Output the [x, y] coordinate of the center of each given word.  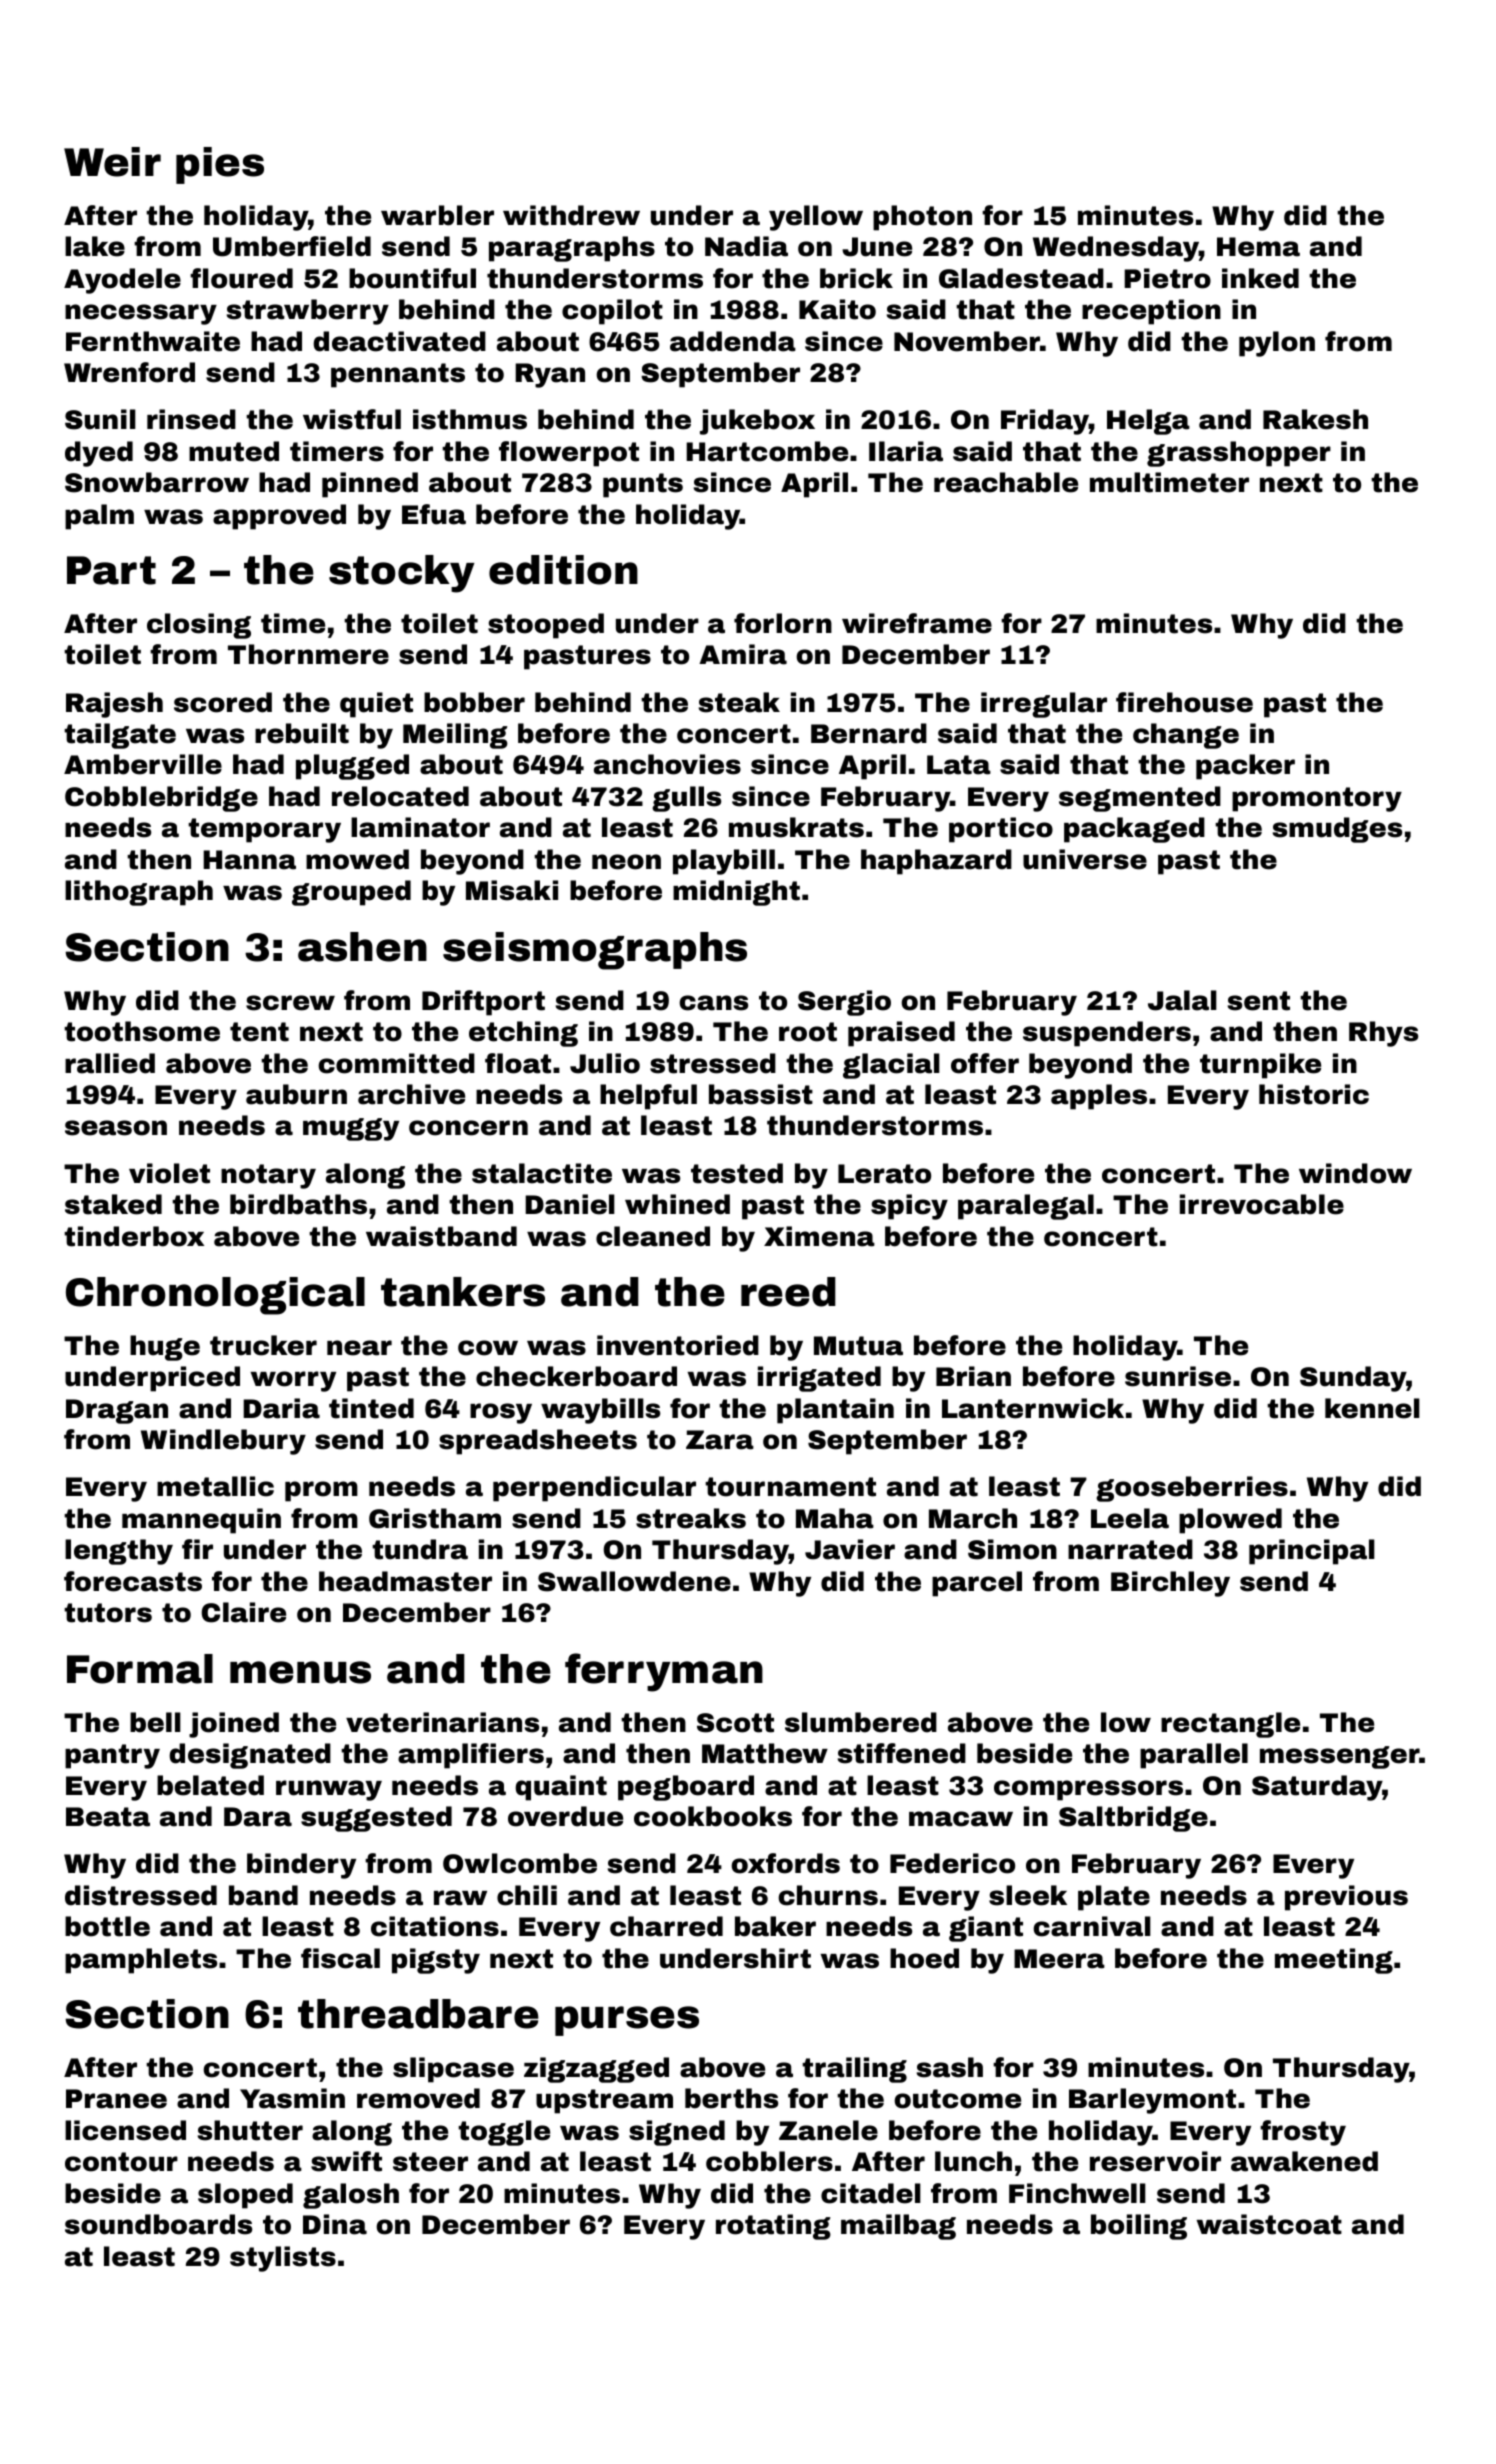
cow [488, 1348]
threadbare [418, 2014]
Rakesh [1315, 419]
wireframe [917, 623]
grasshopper [1239, 454]
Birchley [1170, 1584]
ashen [362, 947]
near [359, 1348]
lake [95, 246]
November [967, 341]
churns [828, 1895]
